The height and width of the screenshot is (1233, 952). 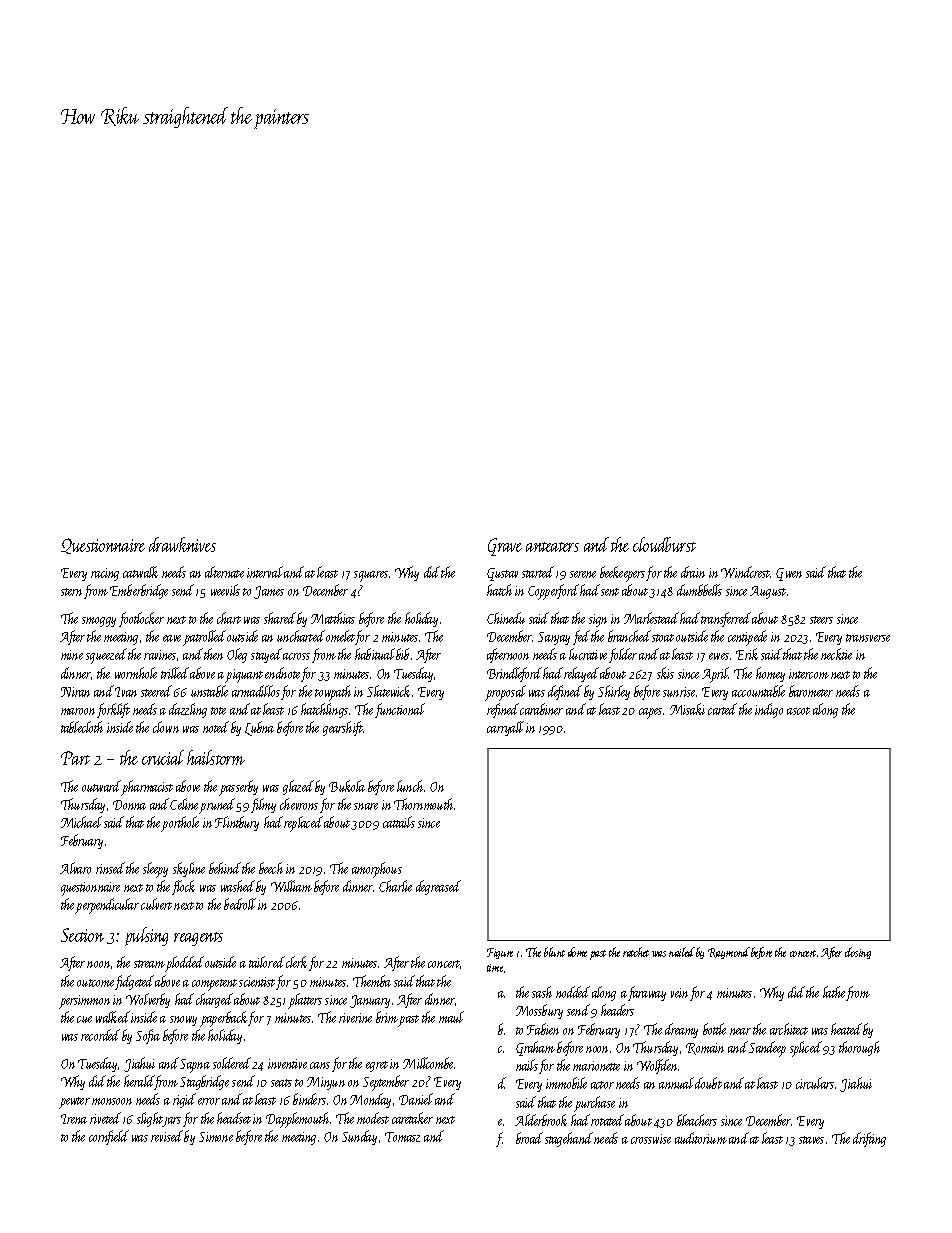 I want to click on Section, so click(x=82, y=935).
